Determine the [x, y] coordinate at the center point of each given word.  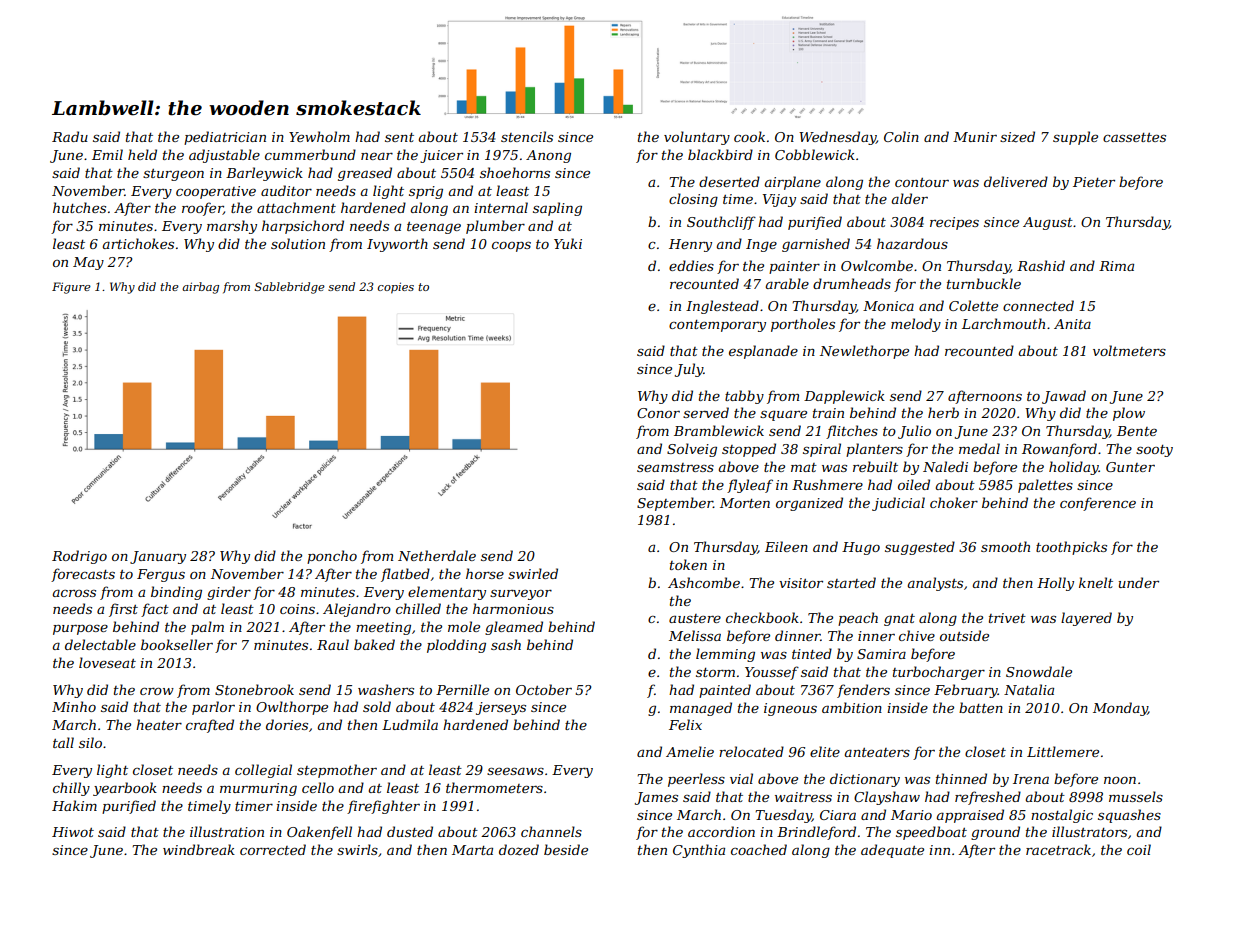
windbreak [199, 849]
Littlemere [1063, 751]
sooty [1154, 451]
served [706, 412]
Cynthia [699, 851]
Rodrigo [79, 557]
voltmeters [1129, 350]
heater [159, 724]
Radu [70, 136]
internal [501, 207]
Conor [658, 413]
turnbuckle [984, 283]
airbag [200, 288]
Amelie [690, 751]
